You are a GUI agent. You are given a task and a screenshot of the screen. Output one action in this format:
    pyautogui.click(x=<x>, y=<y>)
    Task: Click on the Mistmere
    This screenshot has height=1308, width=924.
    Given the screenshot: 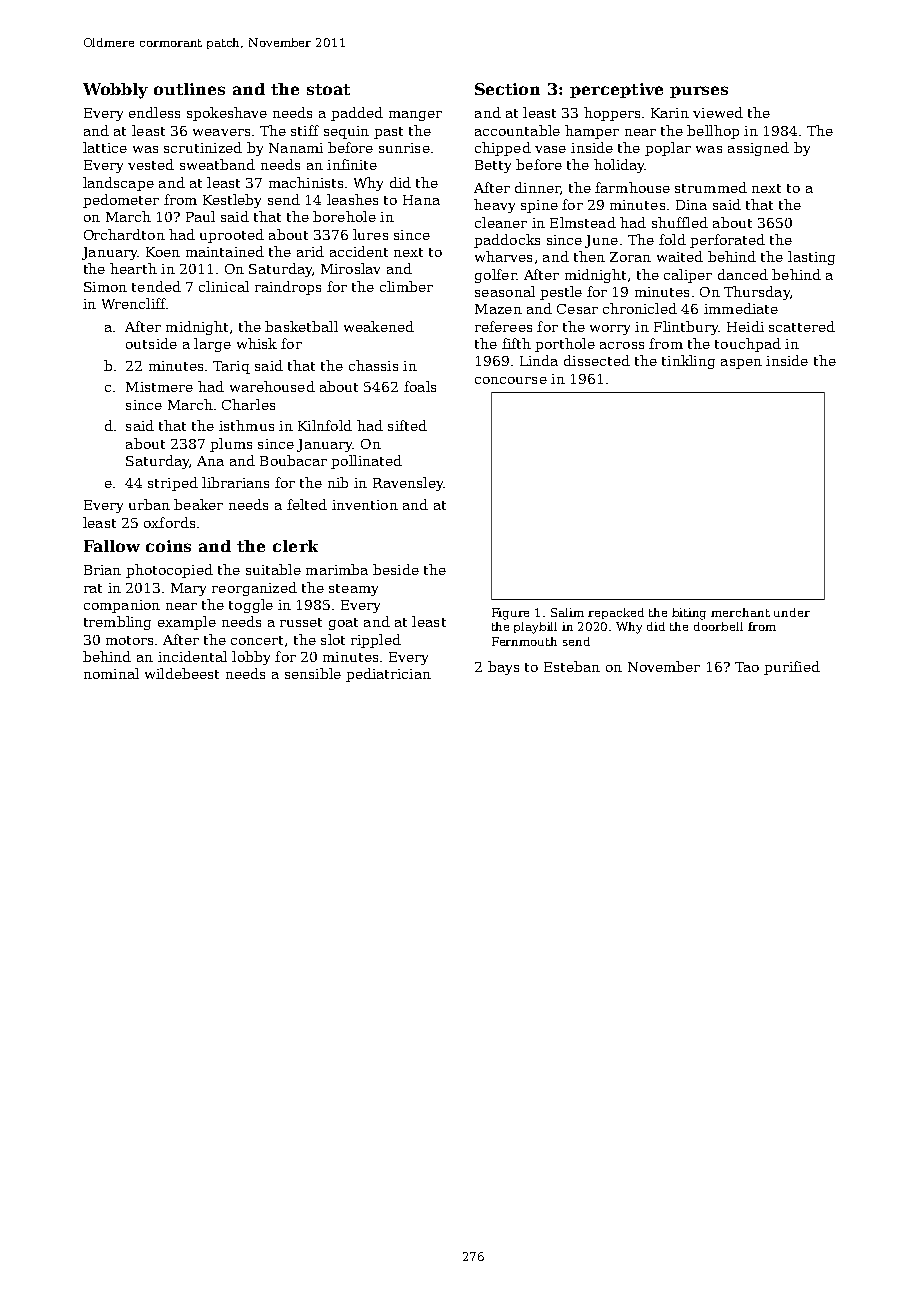 What is the action you would take?
    pyautogui.click(x=159, y=387)
